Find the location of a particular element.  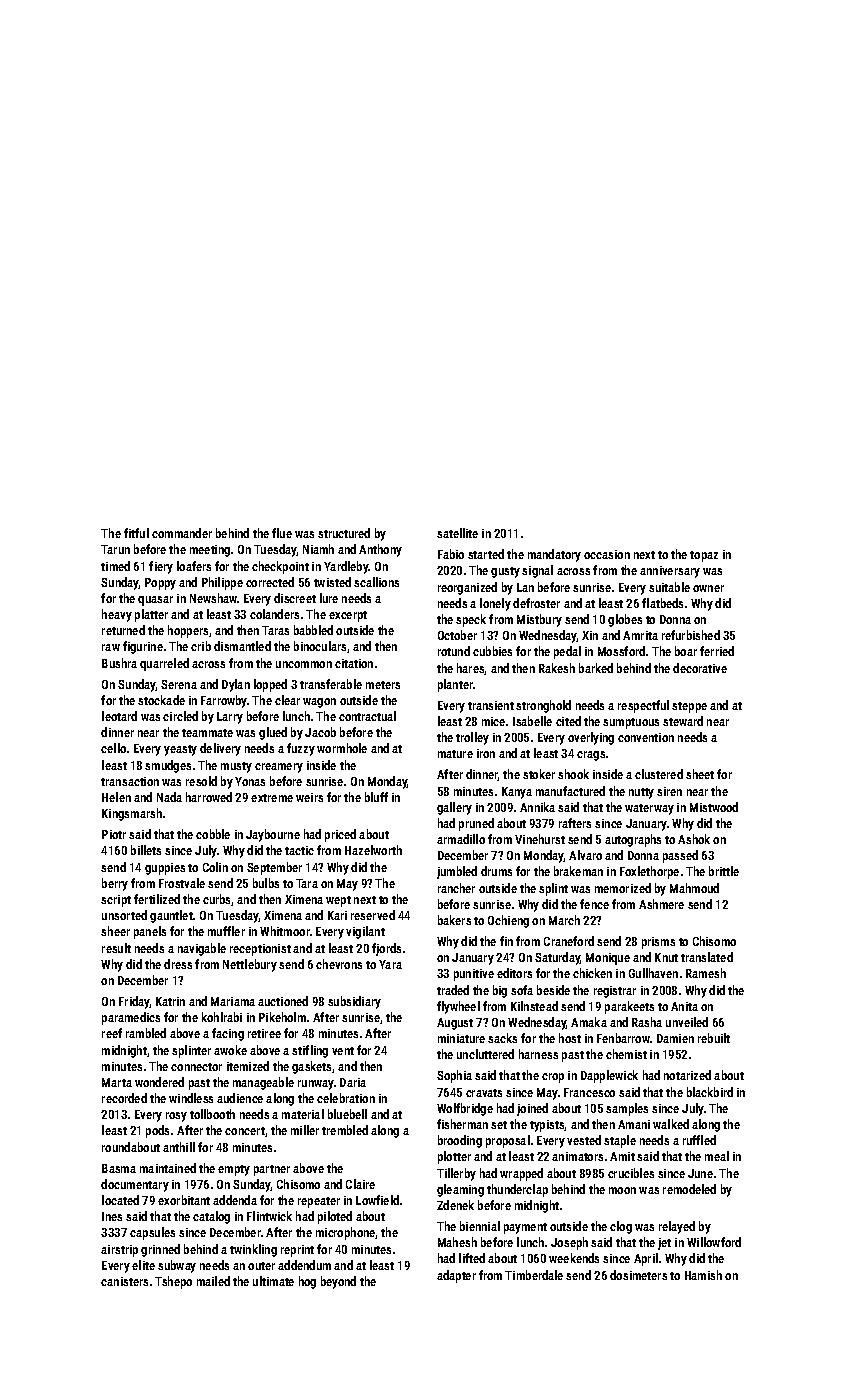

stronghold is located at coordinates (543, 706).
